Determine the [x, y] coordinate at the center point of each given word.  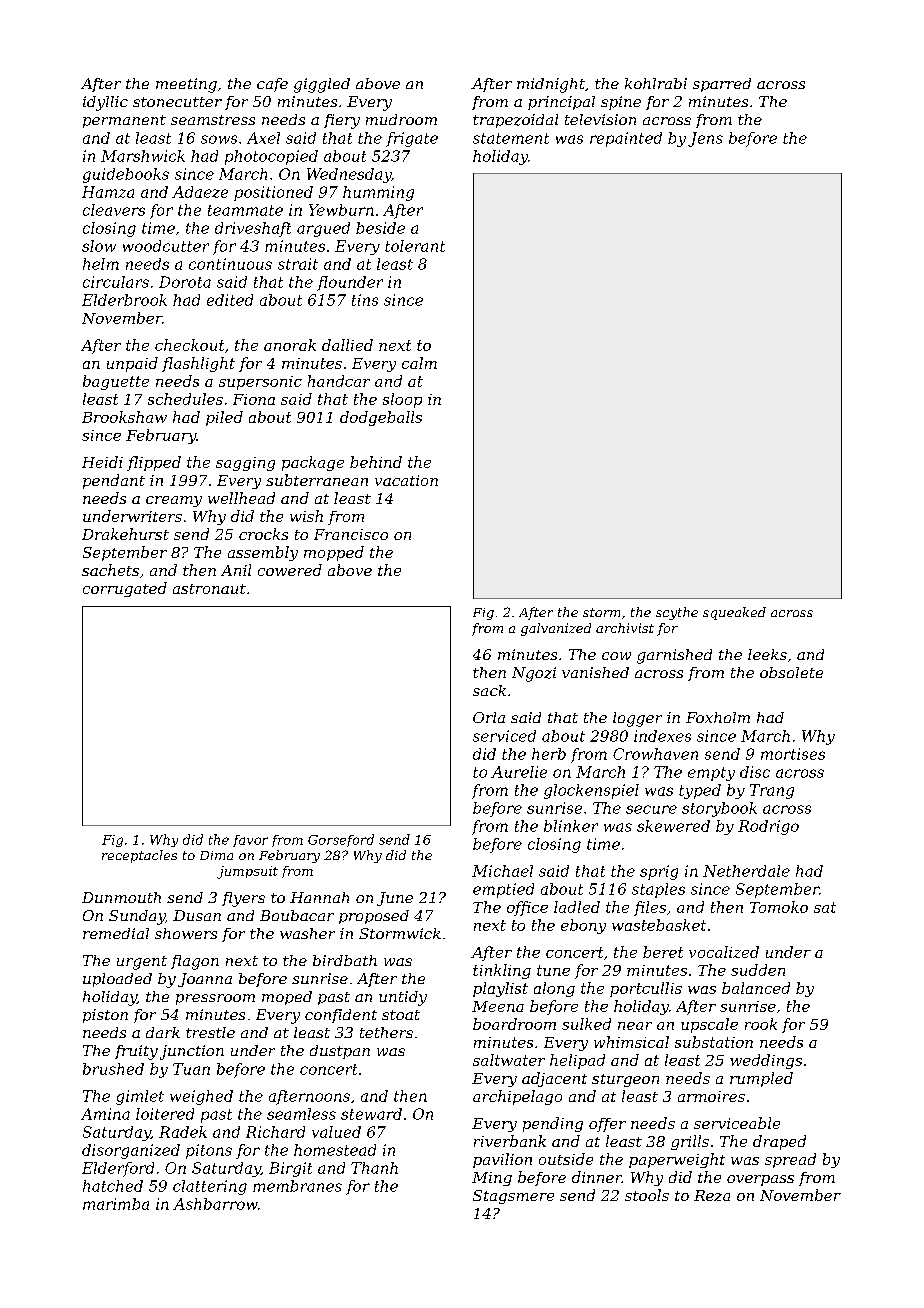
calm [419, 363]
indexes [662, 736]
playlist [500, 989]
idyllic [105, 103]
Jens [705, 139]
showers [186, 933]
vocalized [724, 952]
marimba [116, 1204]
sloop [402, 400]
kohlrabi [656, 83]
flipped [154, 463]
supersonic [260, 383]
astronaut [209, 589]
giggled [322, 85]
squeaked [734, 613]
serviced [504, 736]
